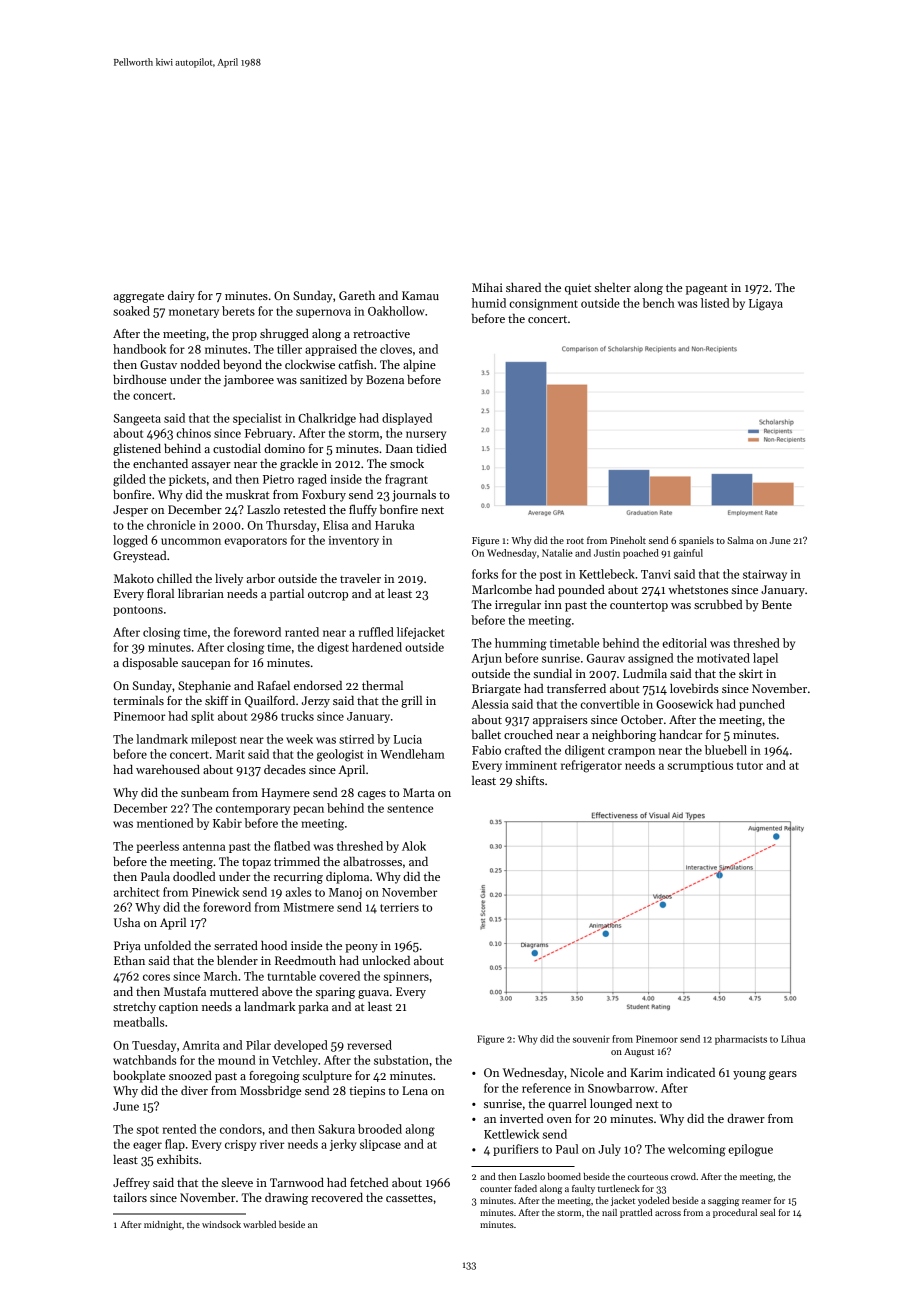 The image size is (924, 1308). I want to click on Tanvi, so click(656, 574).
